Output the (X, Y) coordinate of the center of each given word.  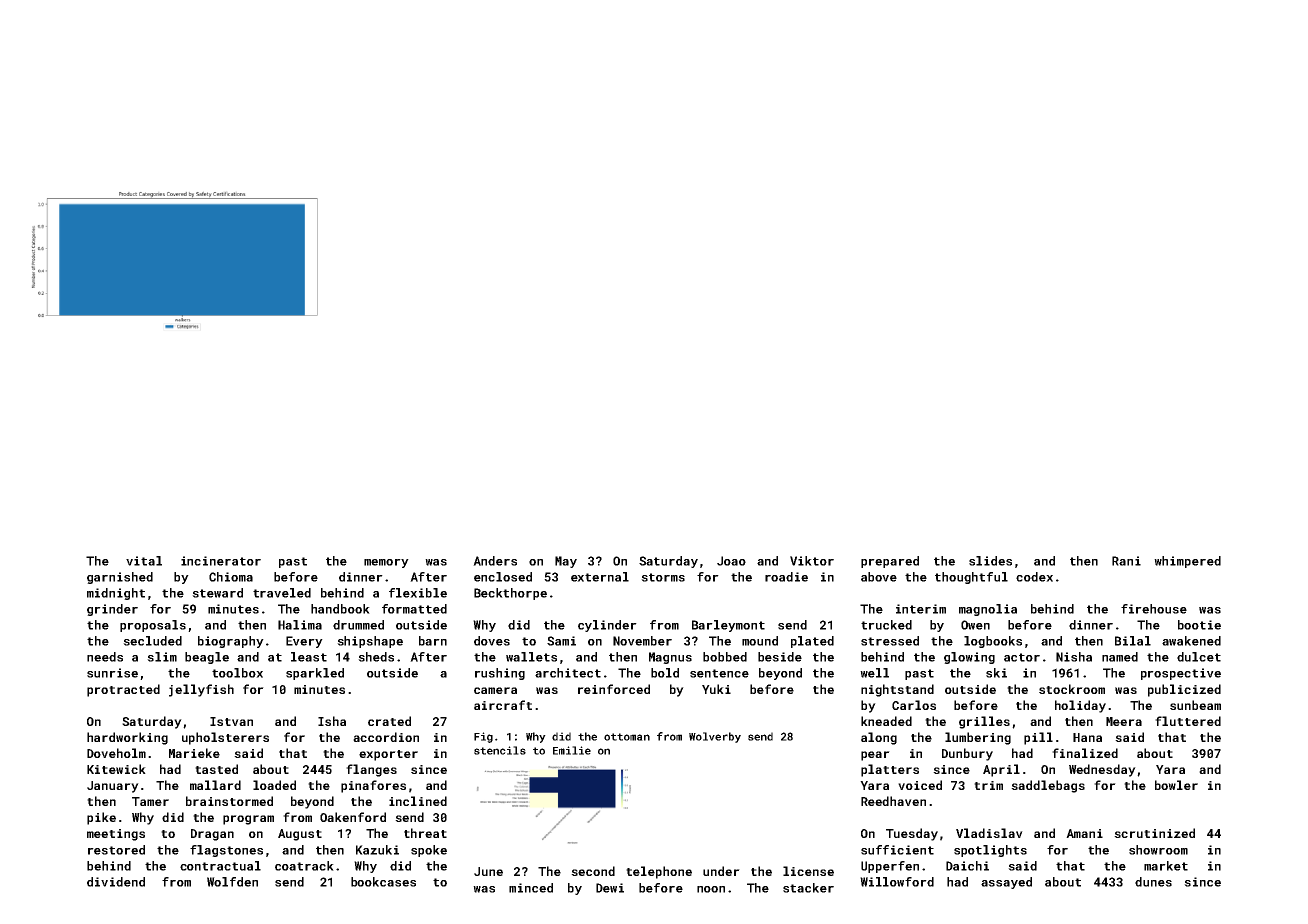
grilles (984, 722)
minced (531, 888)
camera (495, 690)
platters (890, 770)
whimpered (1187, 562)
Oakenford (353, 817)
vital (144, 561)
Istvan (231, 721)
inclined (418, 801)
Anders (495, 561)
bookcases (383, 882)
